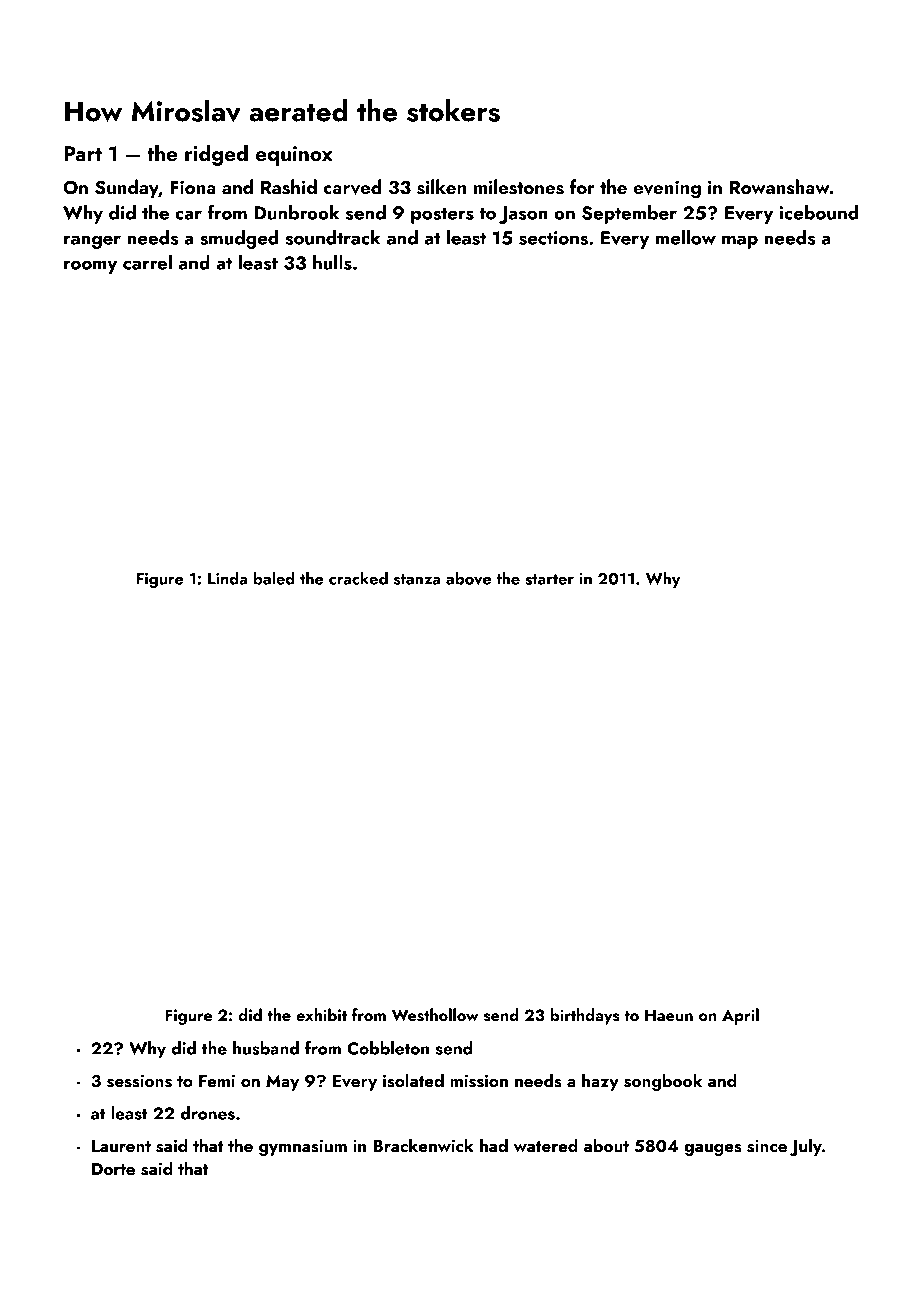  What do you see at coordinates (227, 578) in the page?
I see `Linda` at bounding box center [227, 578].
